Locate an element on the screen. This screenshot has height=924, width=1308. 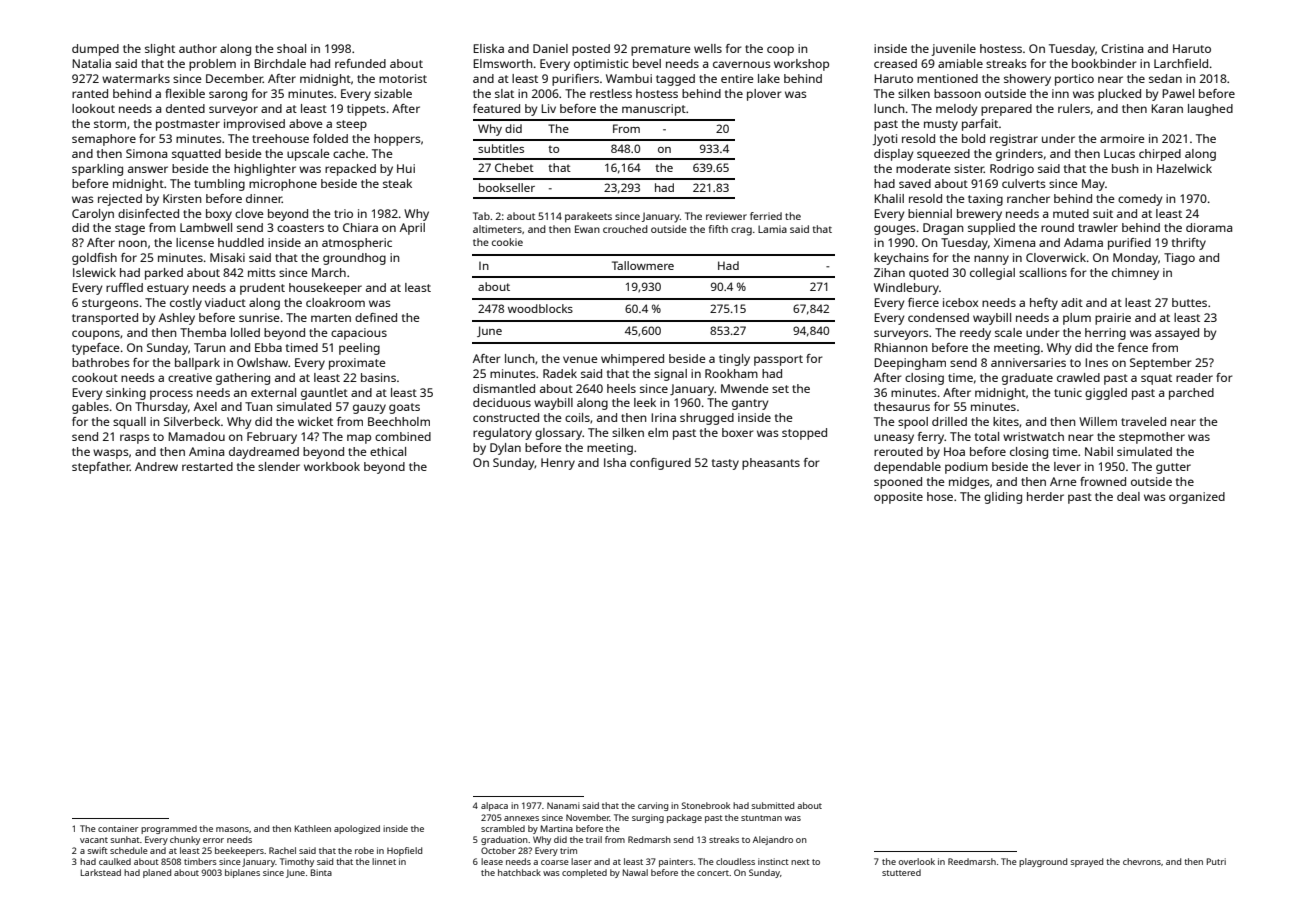
March is located at coordinates (329, 272).
